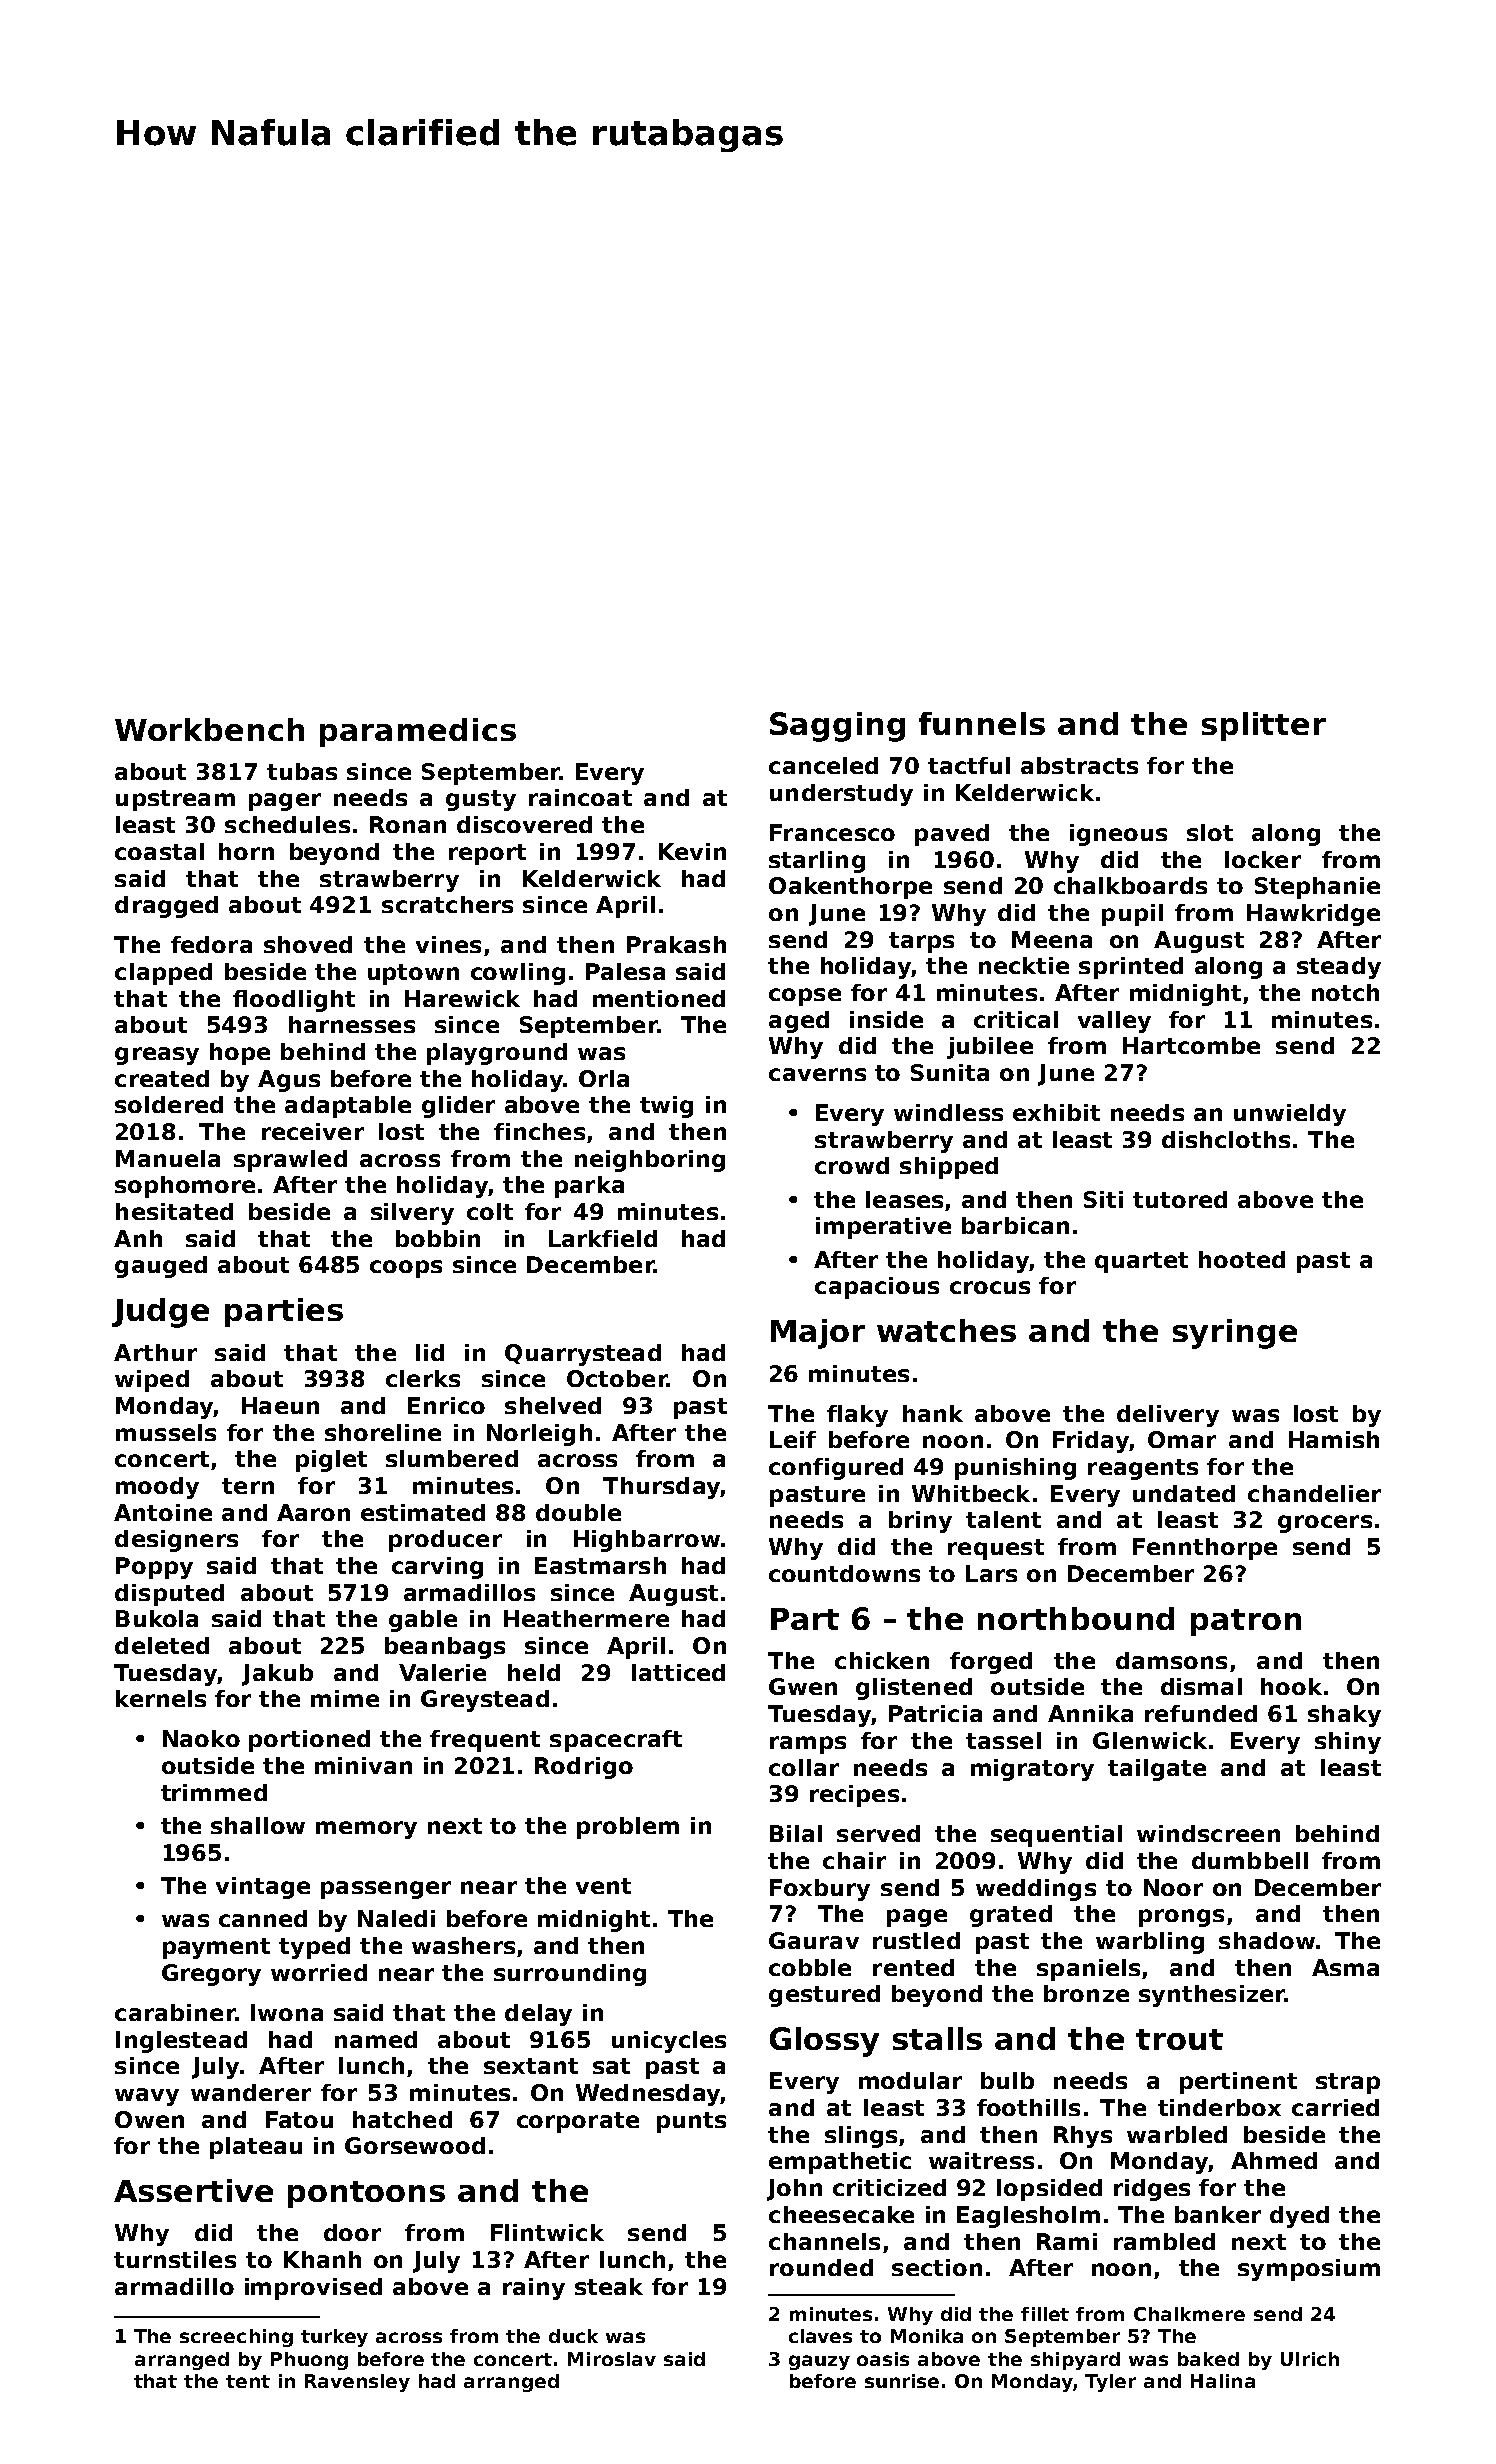 This screenshot has width=1496, height=2464. I want to click on Workbench, so click(209, 729).
